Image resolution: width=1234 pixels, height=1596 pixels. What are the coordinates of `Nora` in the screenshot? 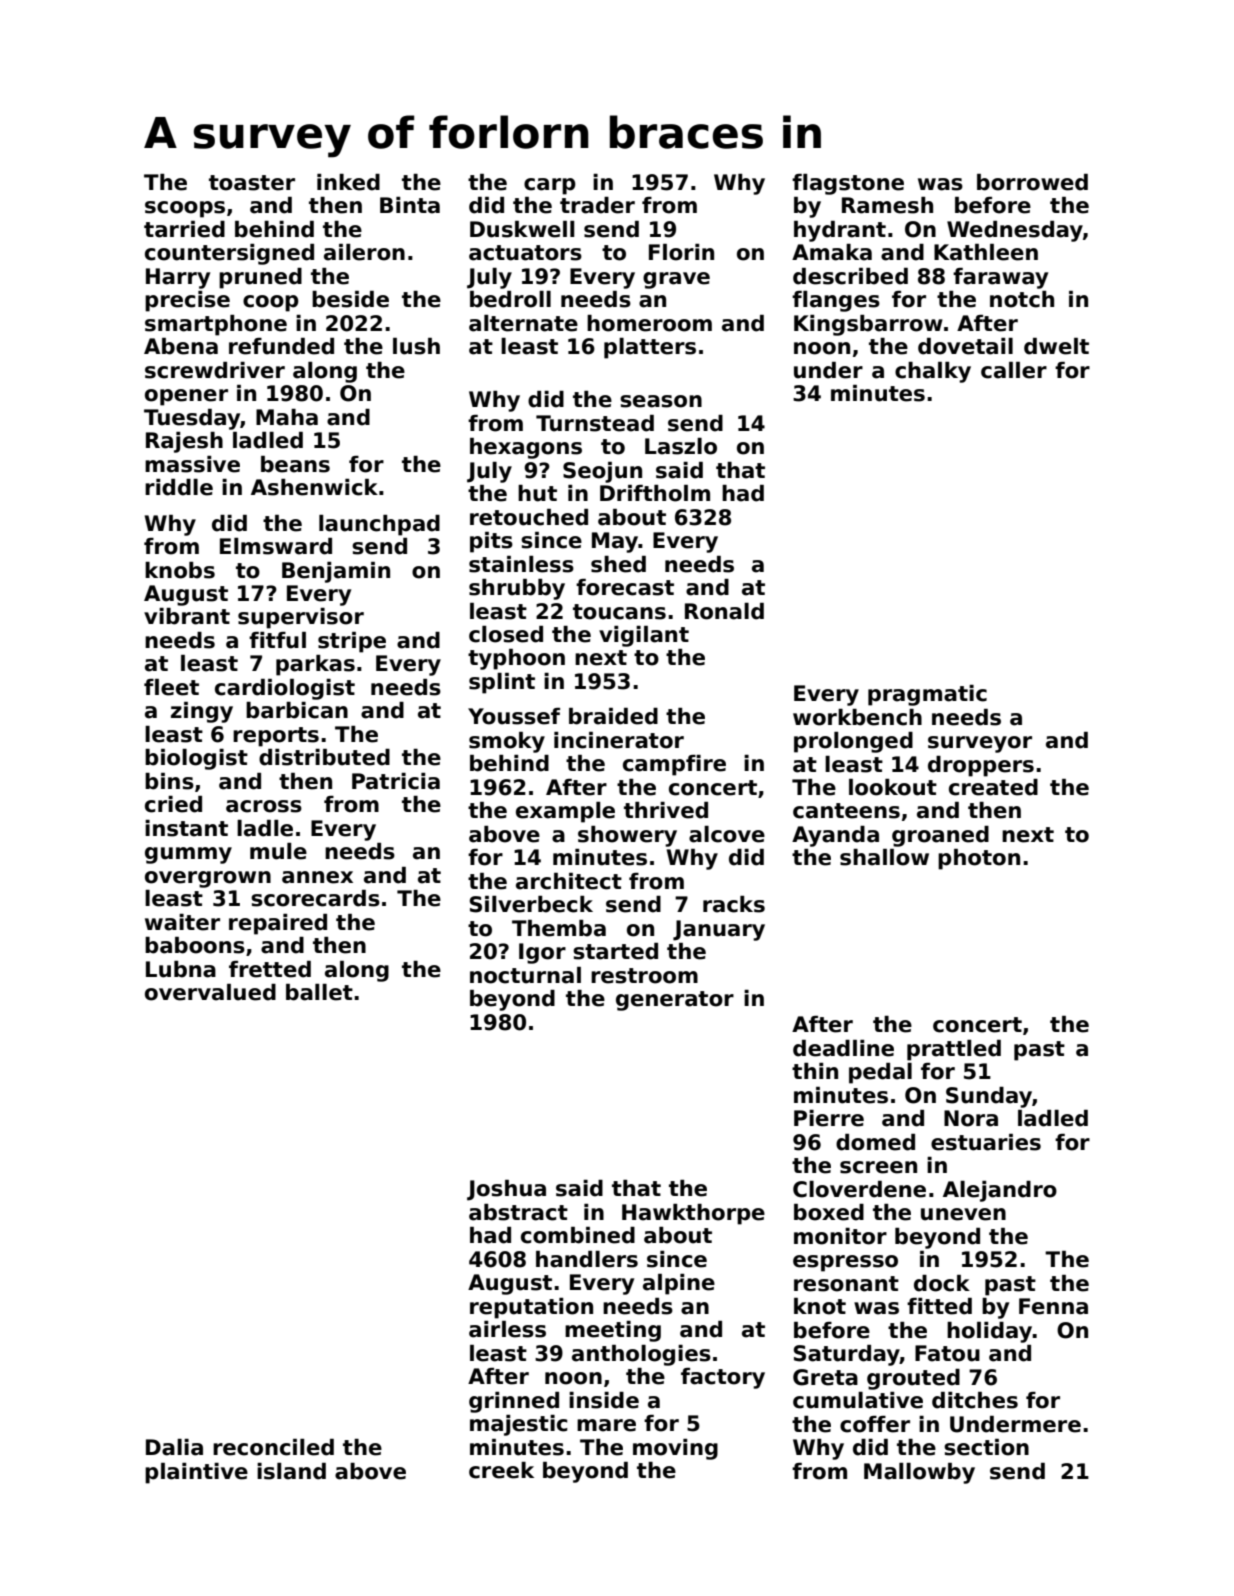 It's located at (971, 1118).
